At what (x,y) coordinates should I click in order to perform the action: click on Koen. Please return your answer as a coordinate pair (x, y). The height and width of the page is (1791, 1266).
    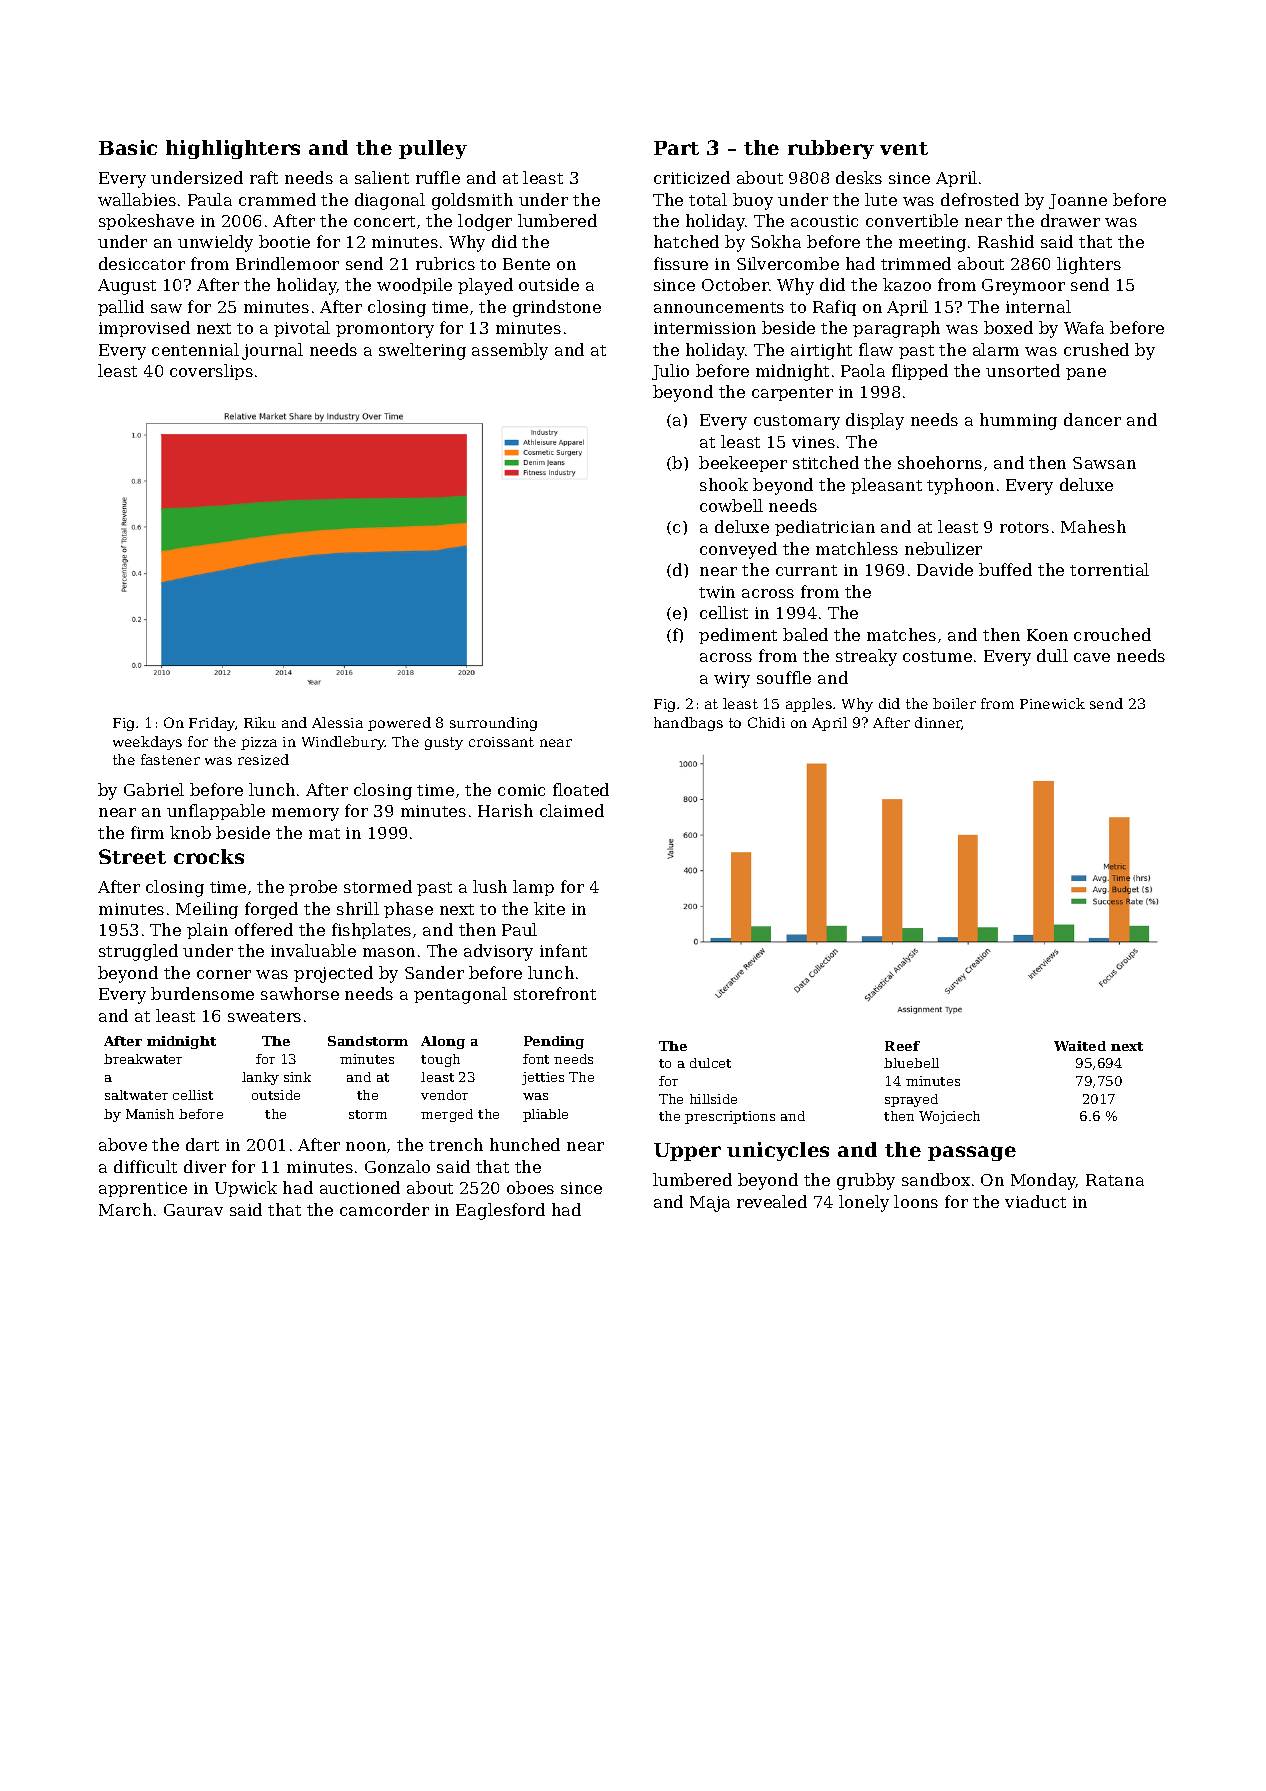
    Looking at the image, I should click on (1047, 635).
